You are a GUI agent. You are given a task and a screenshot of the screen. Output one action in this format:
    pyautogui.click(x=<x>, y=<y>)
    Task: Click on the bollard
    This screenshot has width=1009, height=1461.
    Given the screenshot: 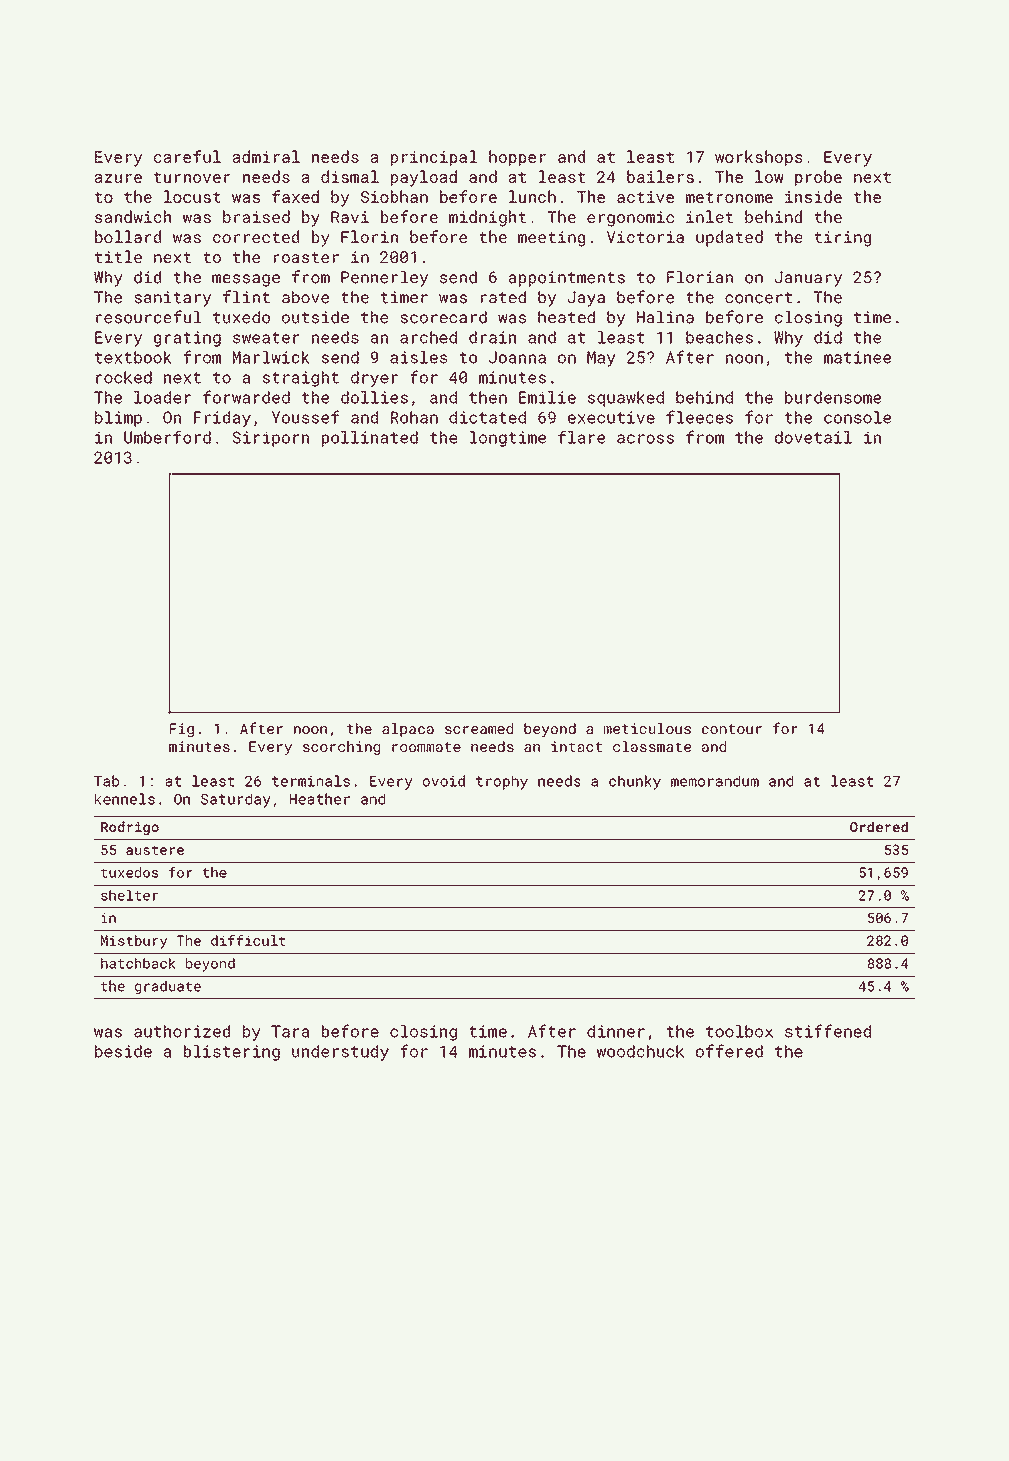 What is the action you would take?
    pyautogui.click(x=128, y=236)
